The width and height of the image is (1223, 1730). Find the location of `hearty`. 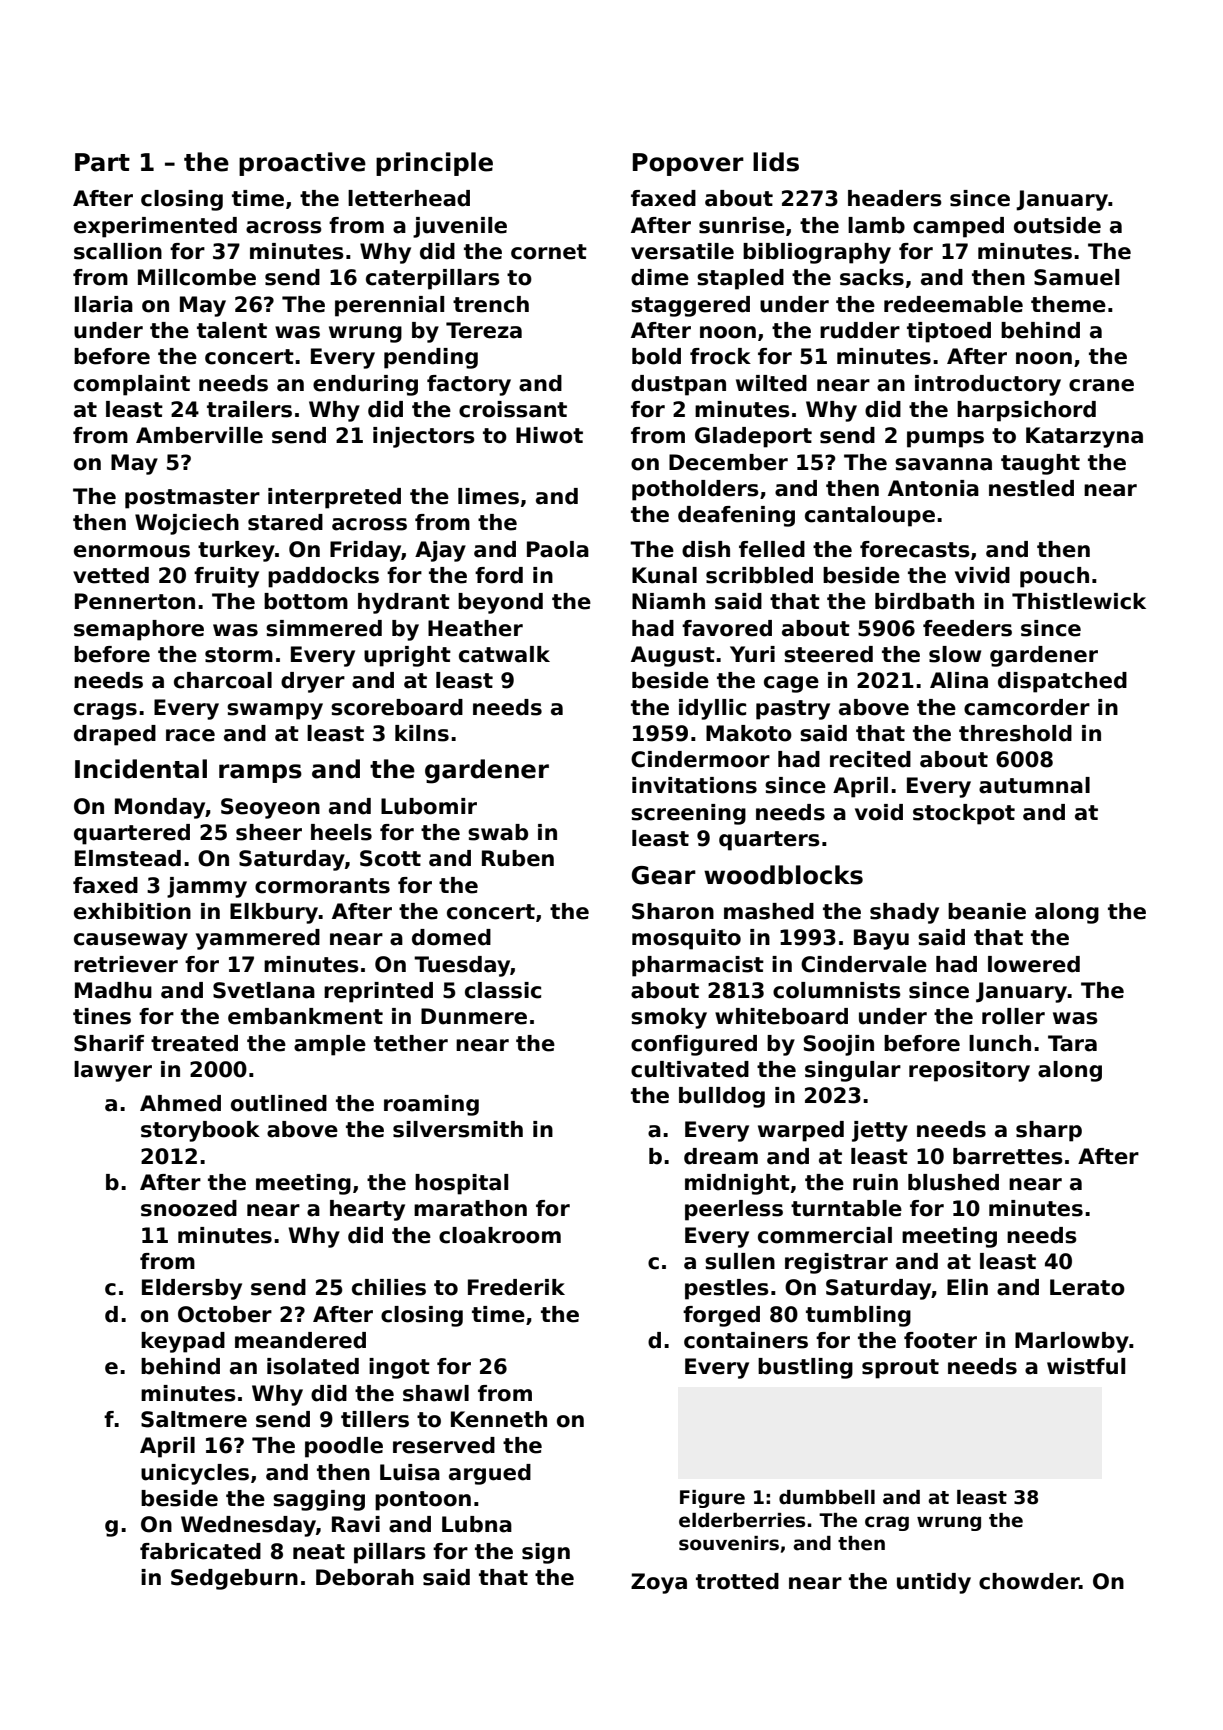

hearty is located at coordinates (367, 1210).
